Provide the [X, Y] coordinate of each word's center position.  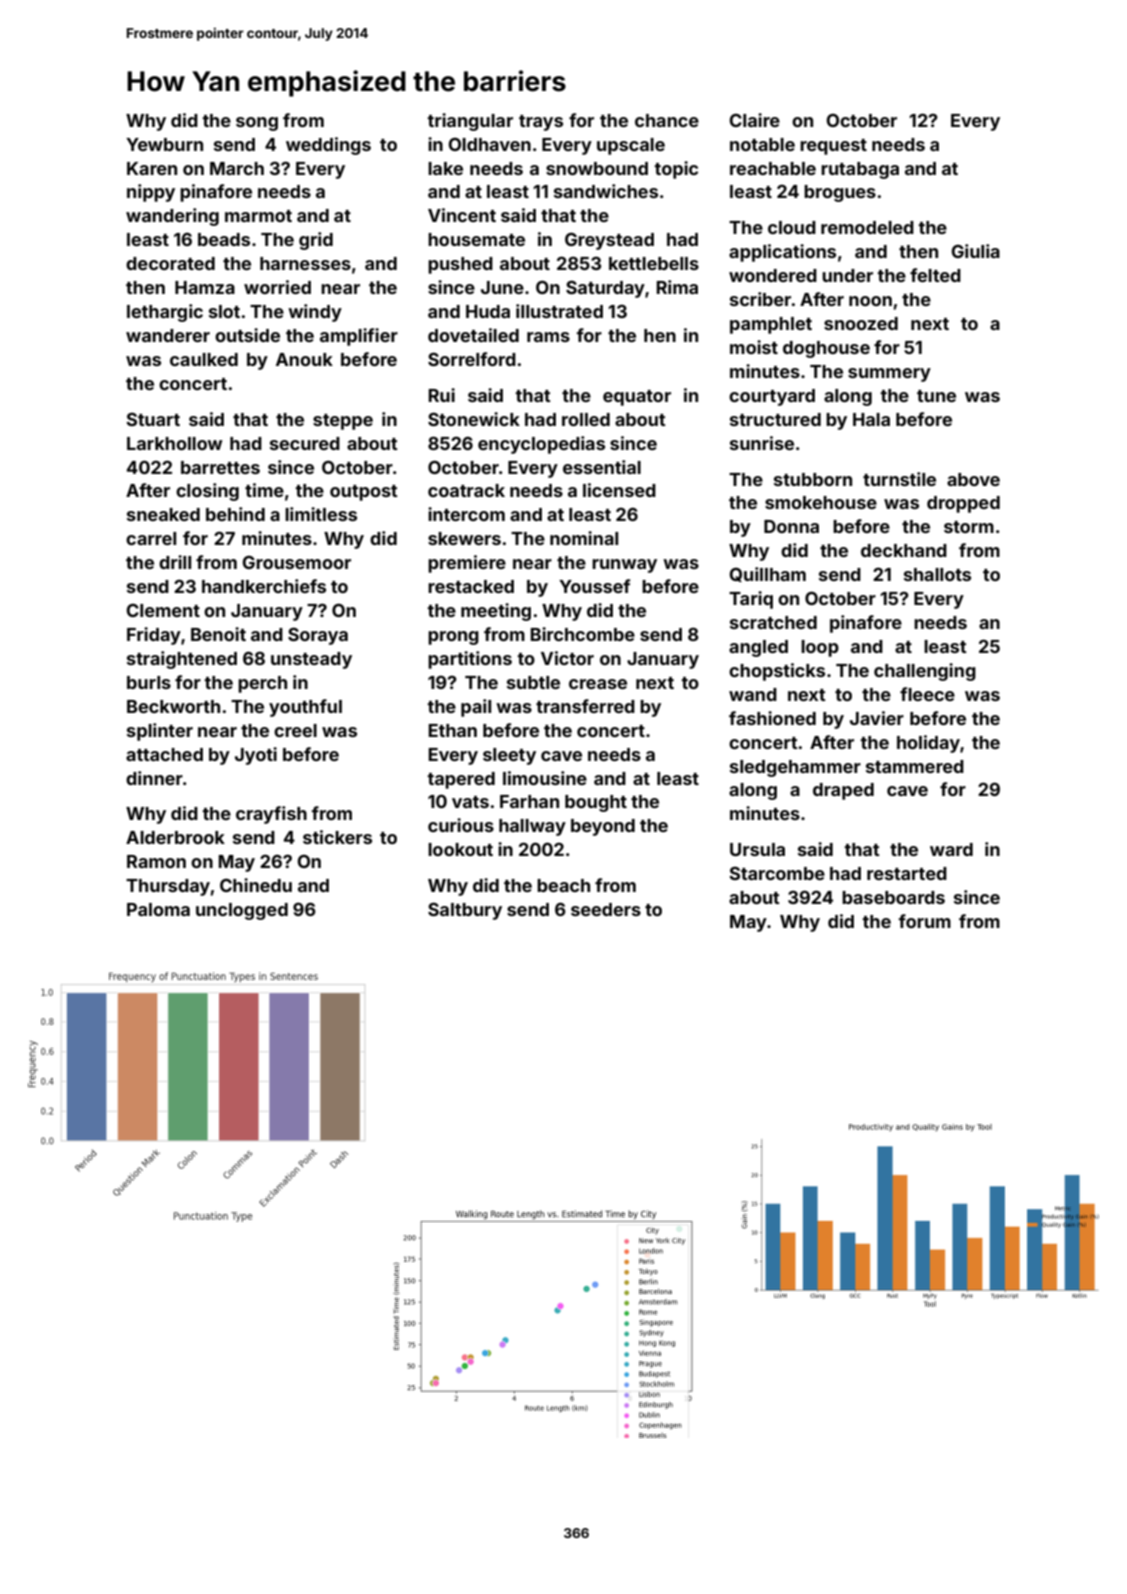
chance [667, 120]
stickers [337, 837]
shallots [937, 574]
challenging [925, 672]
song [257, 124]
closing [207, 492]
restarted [907, 873]
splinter [160, 732]
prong [453, 638]
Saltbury [465, 911]
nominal [584, 538]
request [833, 147]
